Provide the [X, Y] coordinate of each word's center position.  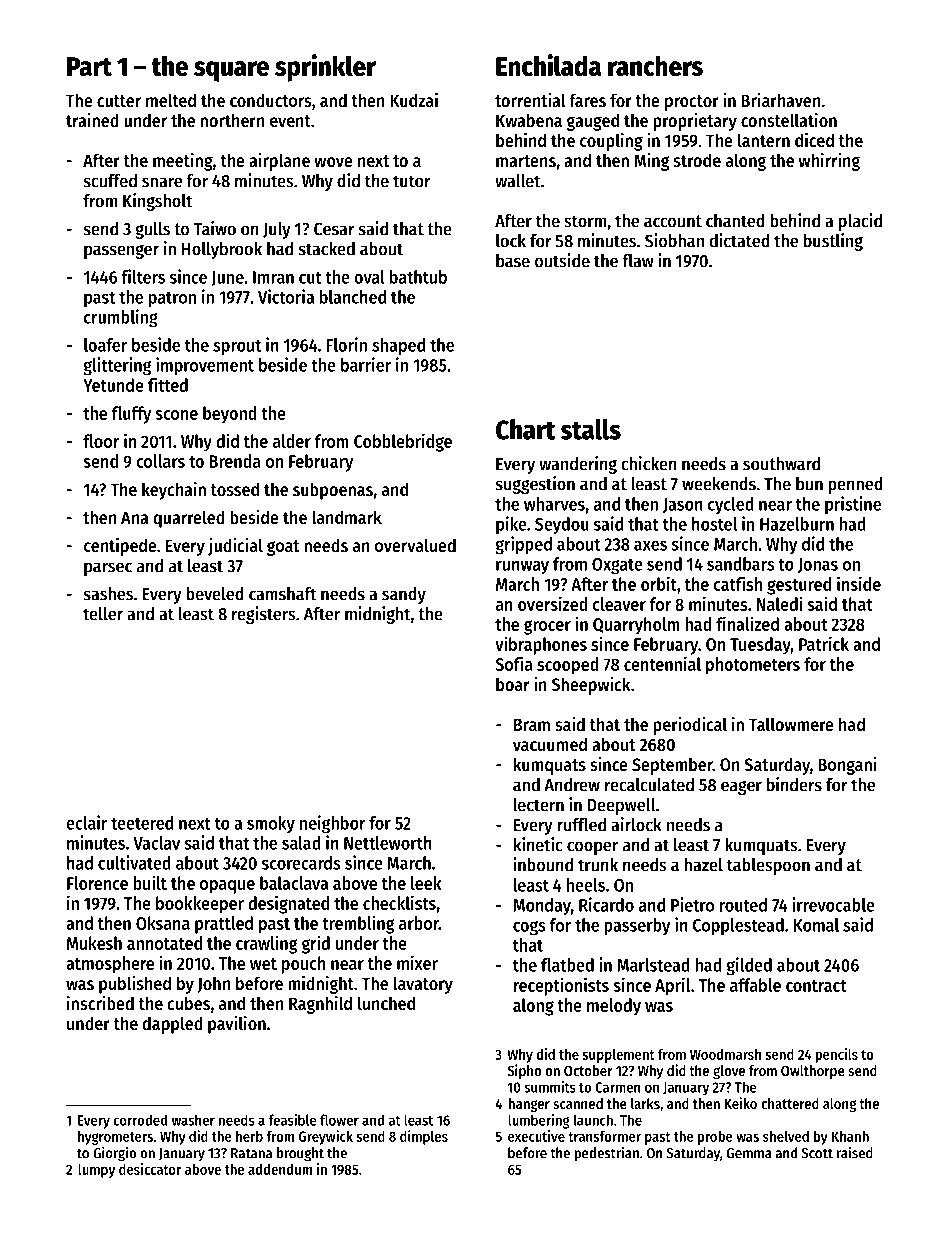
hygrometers [115, 1138]
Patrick [824, 643]
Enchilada [548, 65]
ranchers [655, 65]
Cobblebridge [403, 442]
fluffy [131, 415]
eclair [86, 822]
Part [89, 66]
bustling [833, 242]
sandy [404, 595]
